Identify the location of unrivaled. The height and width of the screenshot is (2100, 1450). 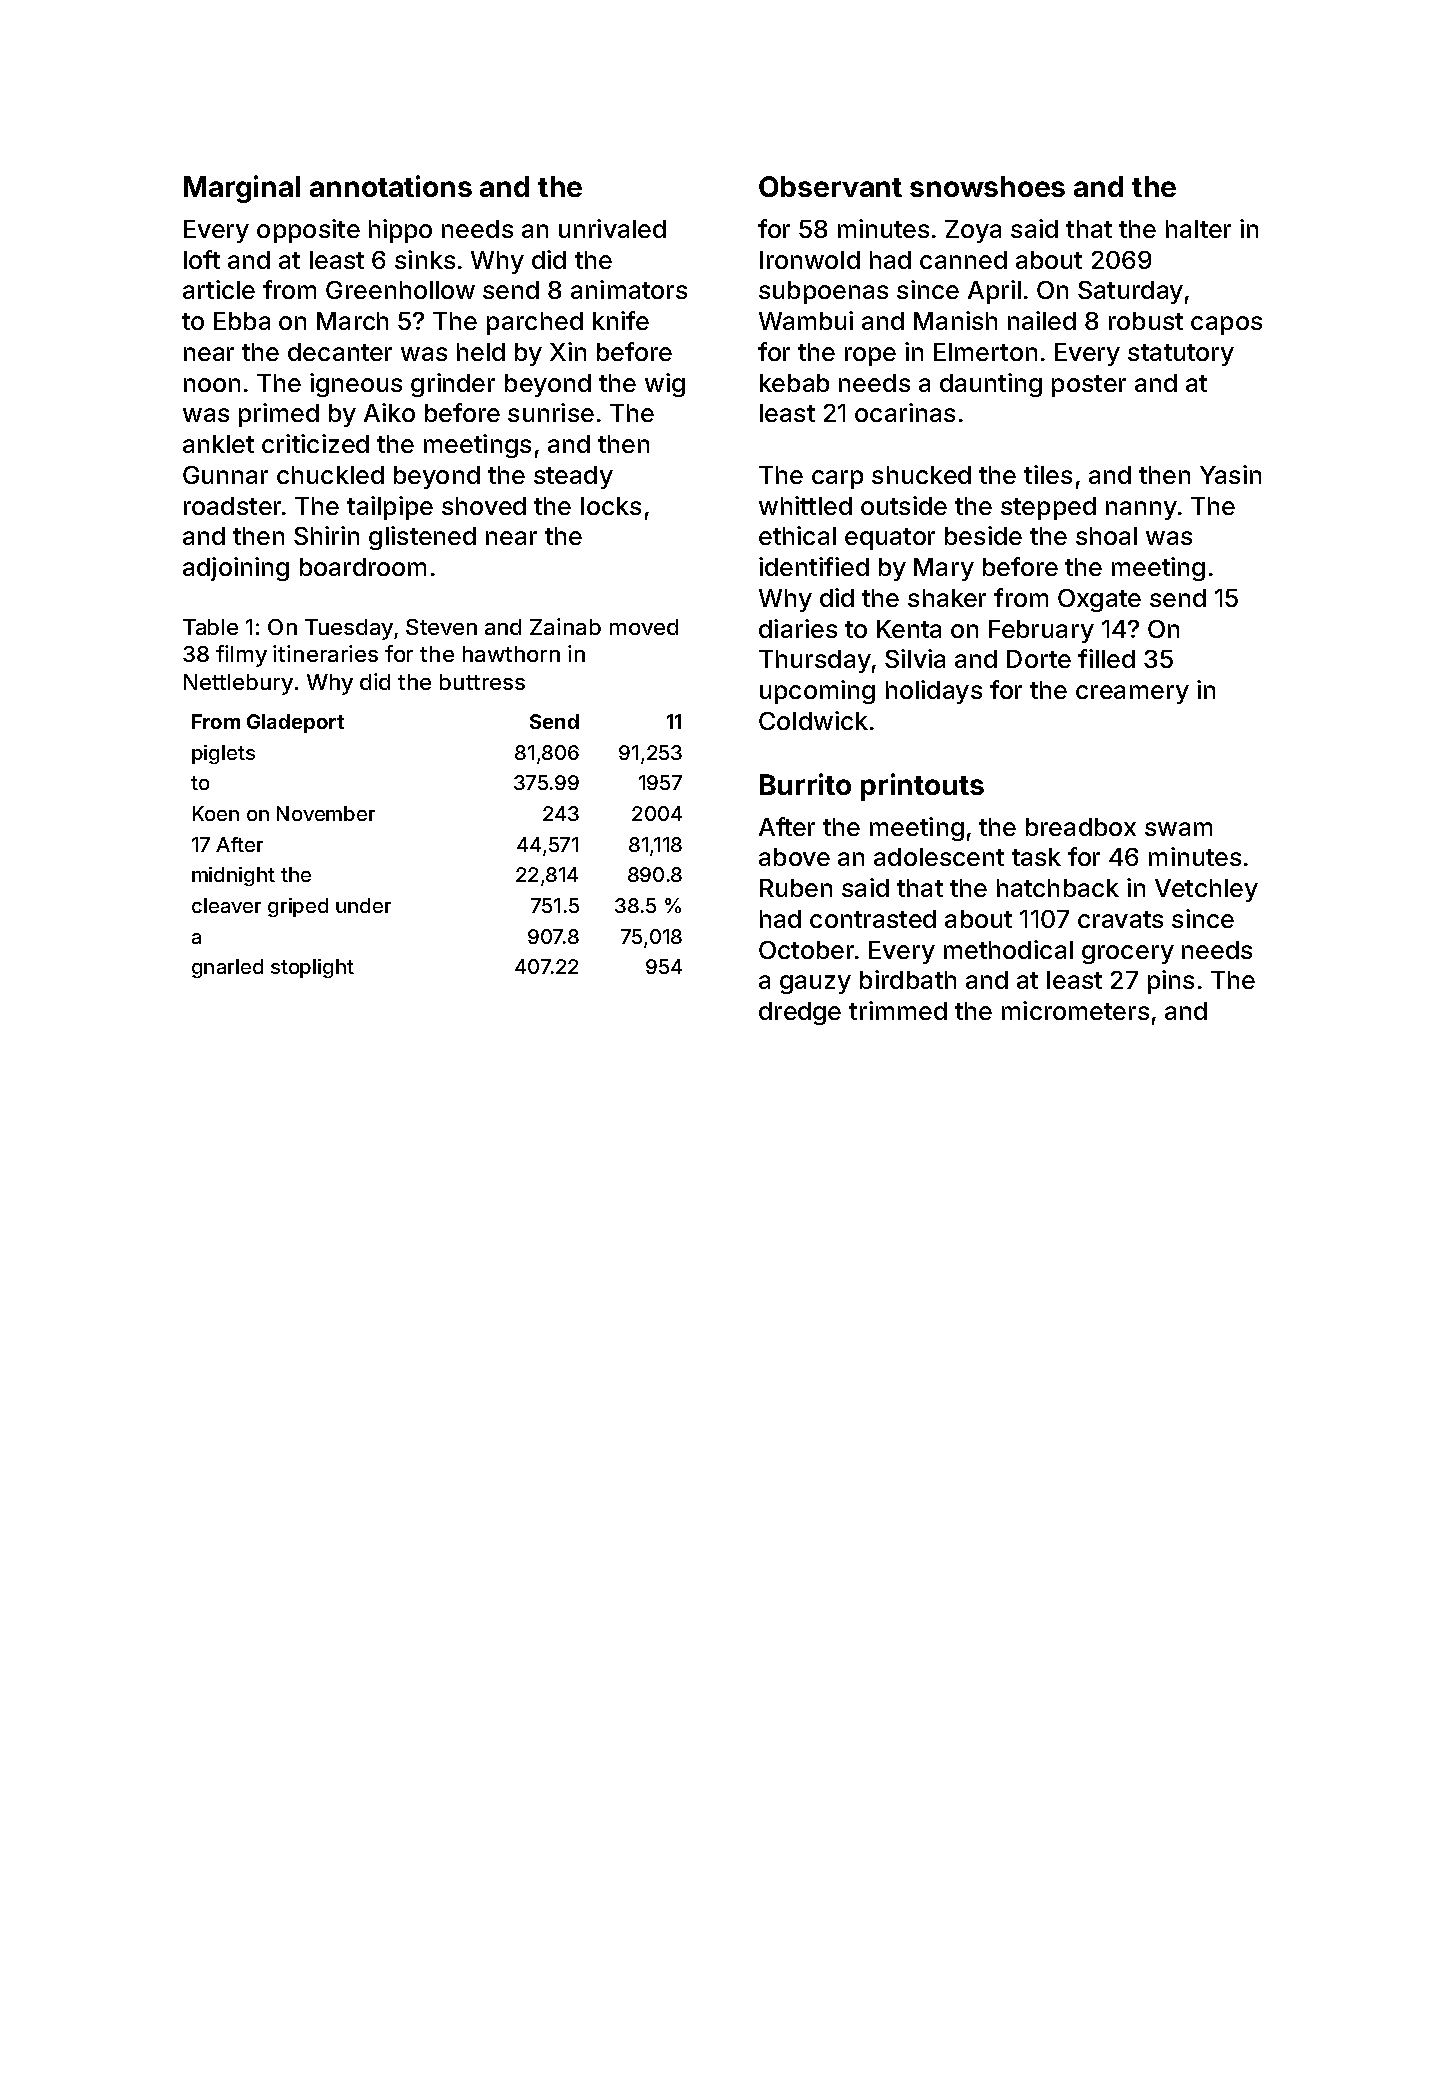
(612, 228).
